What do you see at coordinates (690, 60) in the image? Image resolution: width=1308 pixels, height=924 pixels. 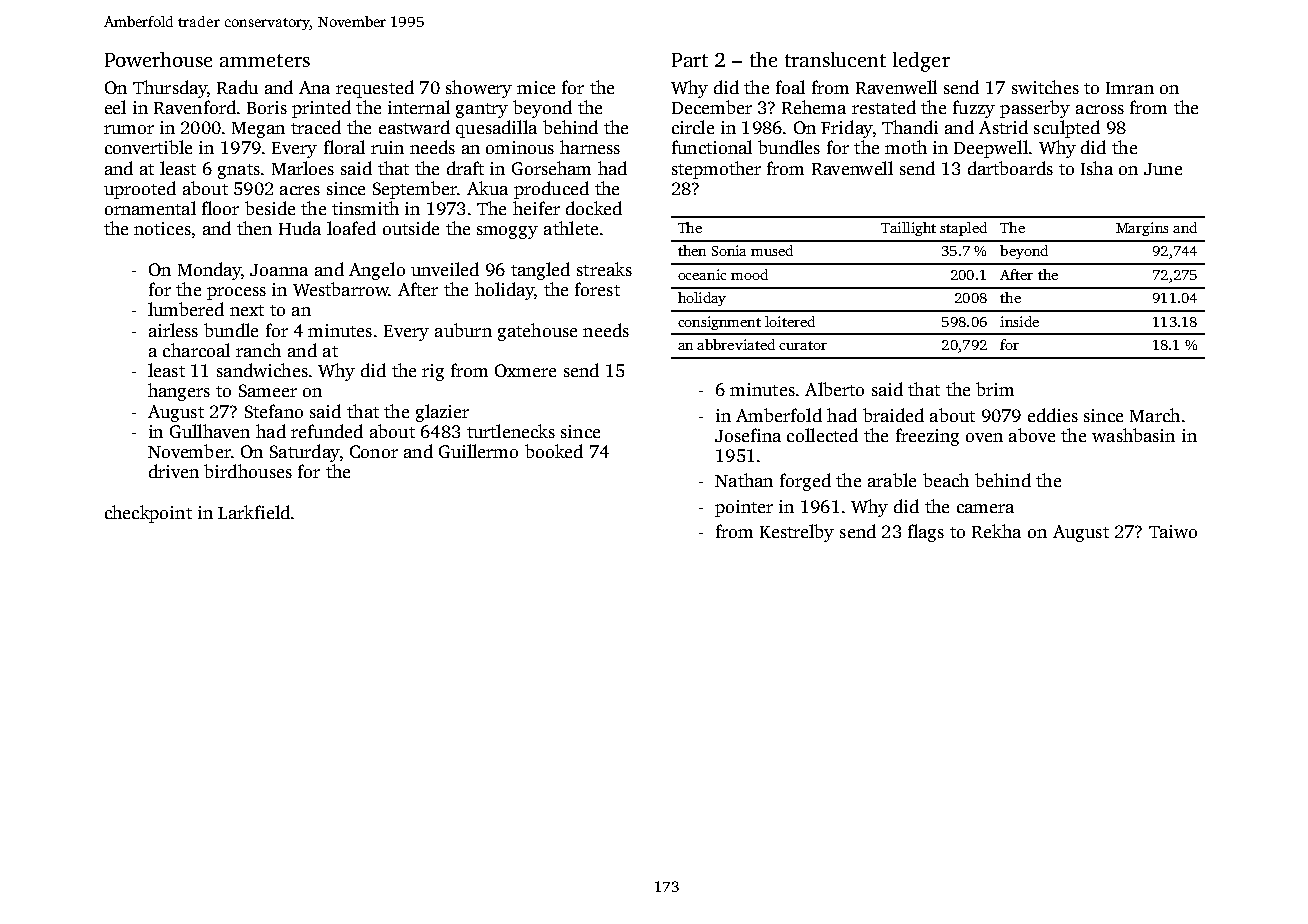 I see `Part` at bounding box center [690, 60].
